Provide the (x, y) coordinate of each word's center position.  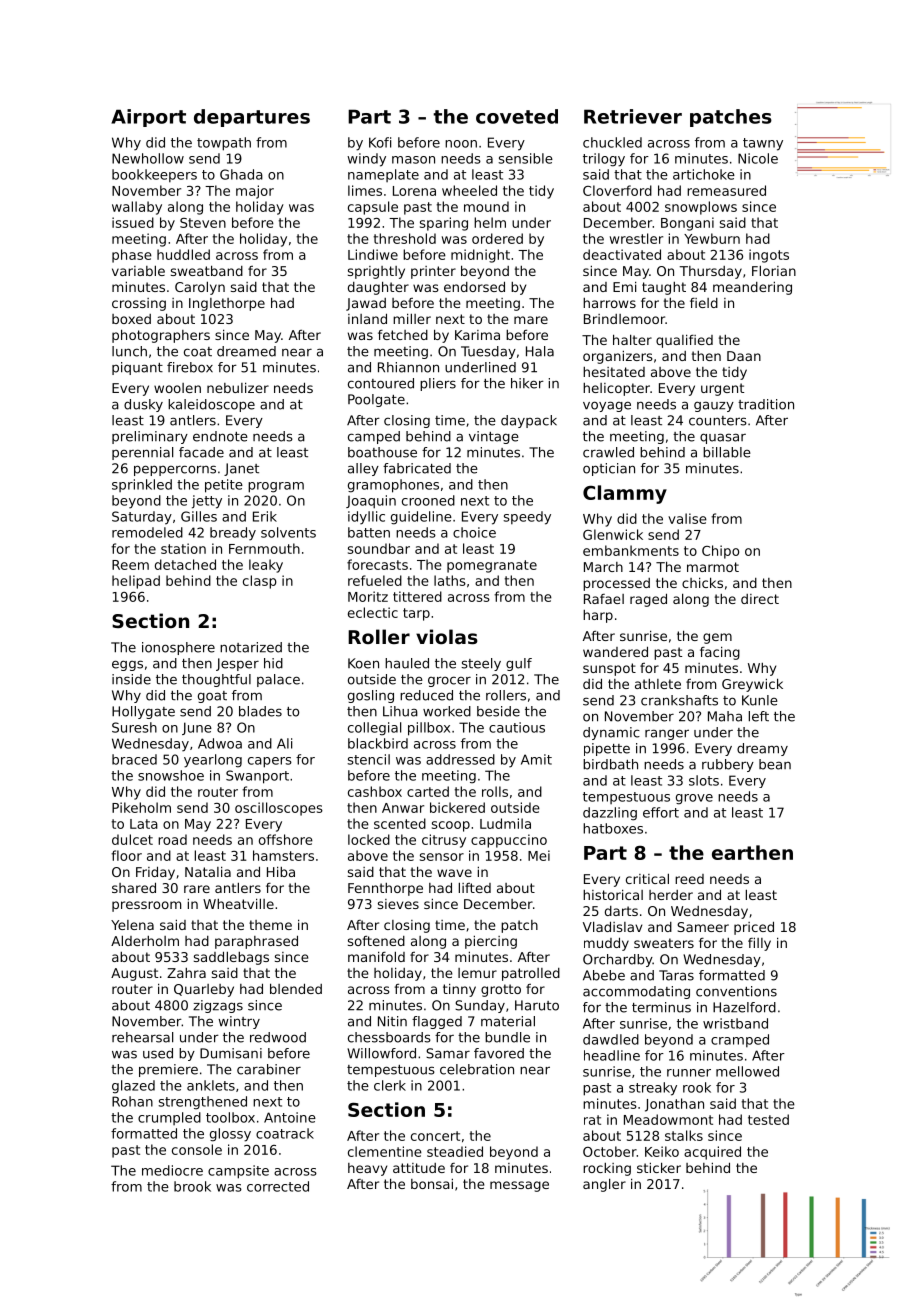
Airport (148, 118)
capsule (373, 208)
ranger (667, 734)
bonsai (432, 1184)
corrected (278, 1186)
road (172, 839)
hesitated (614, 372)
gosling (371, 696)
